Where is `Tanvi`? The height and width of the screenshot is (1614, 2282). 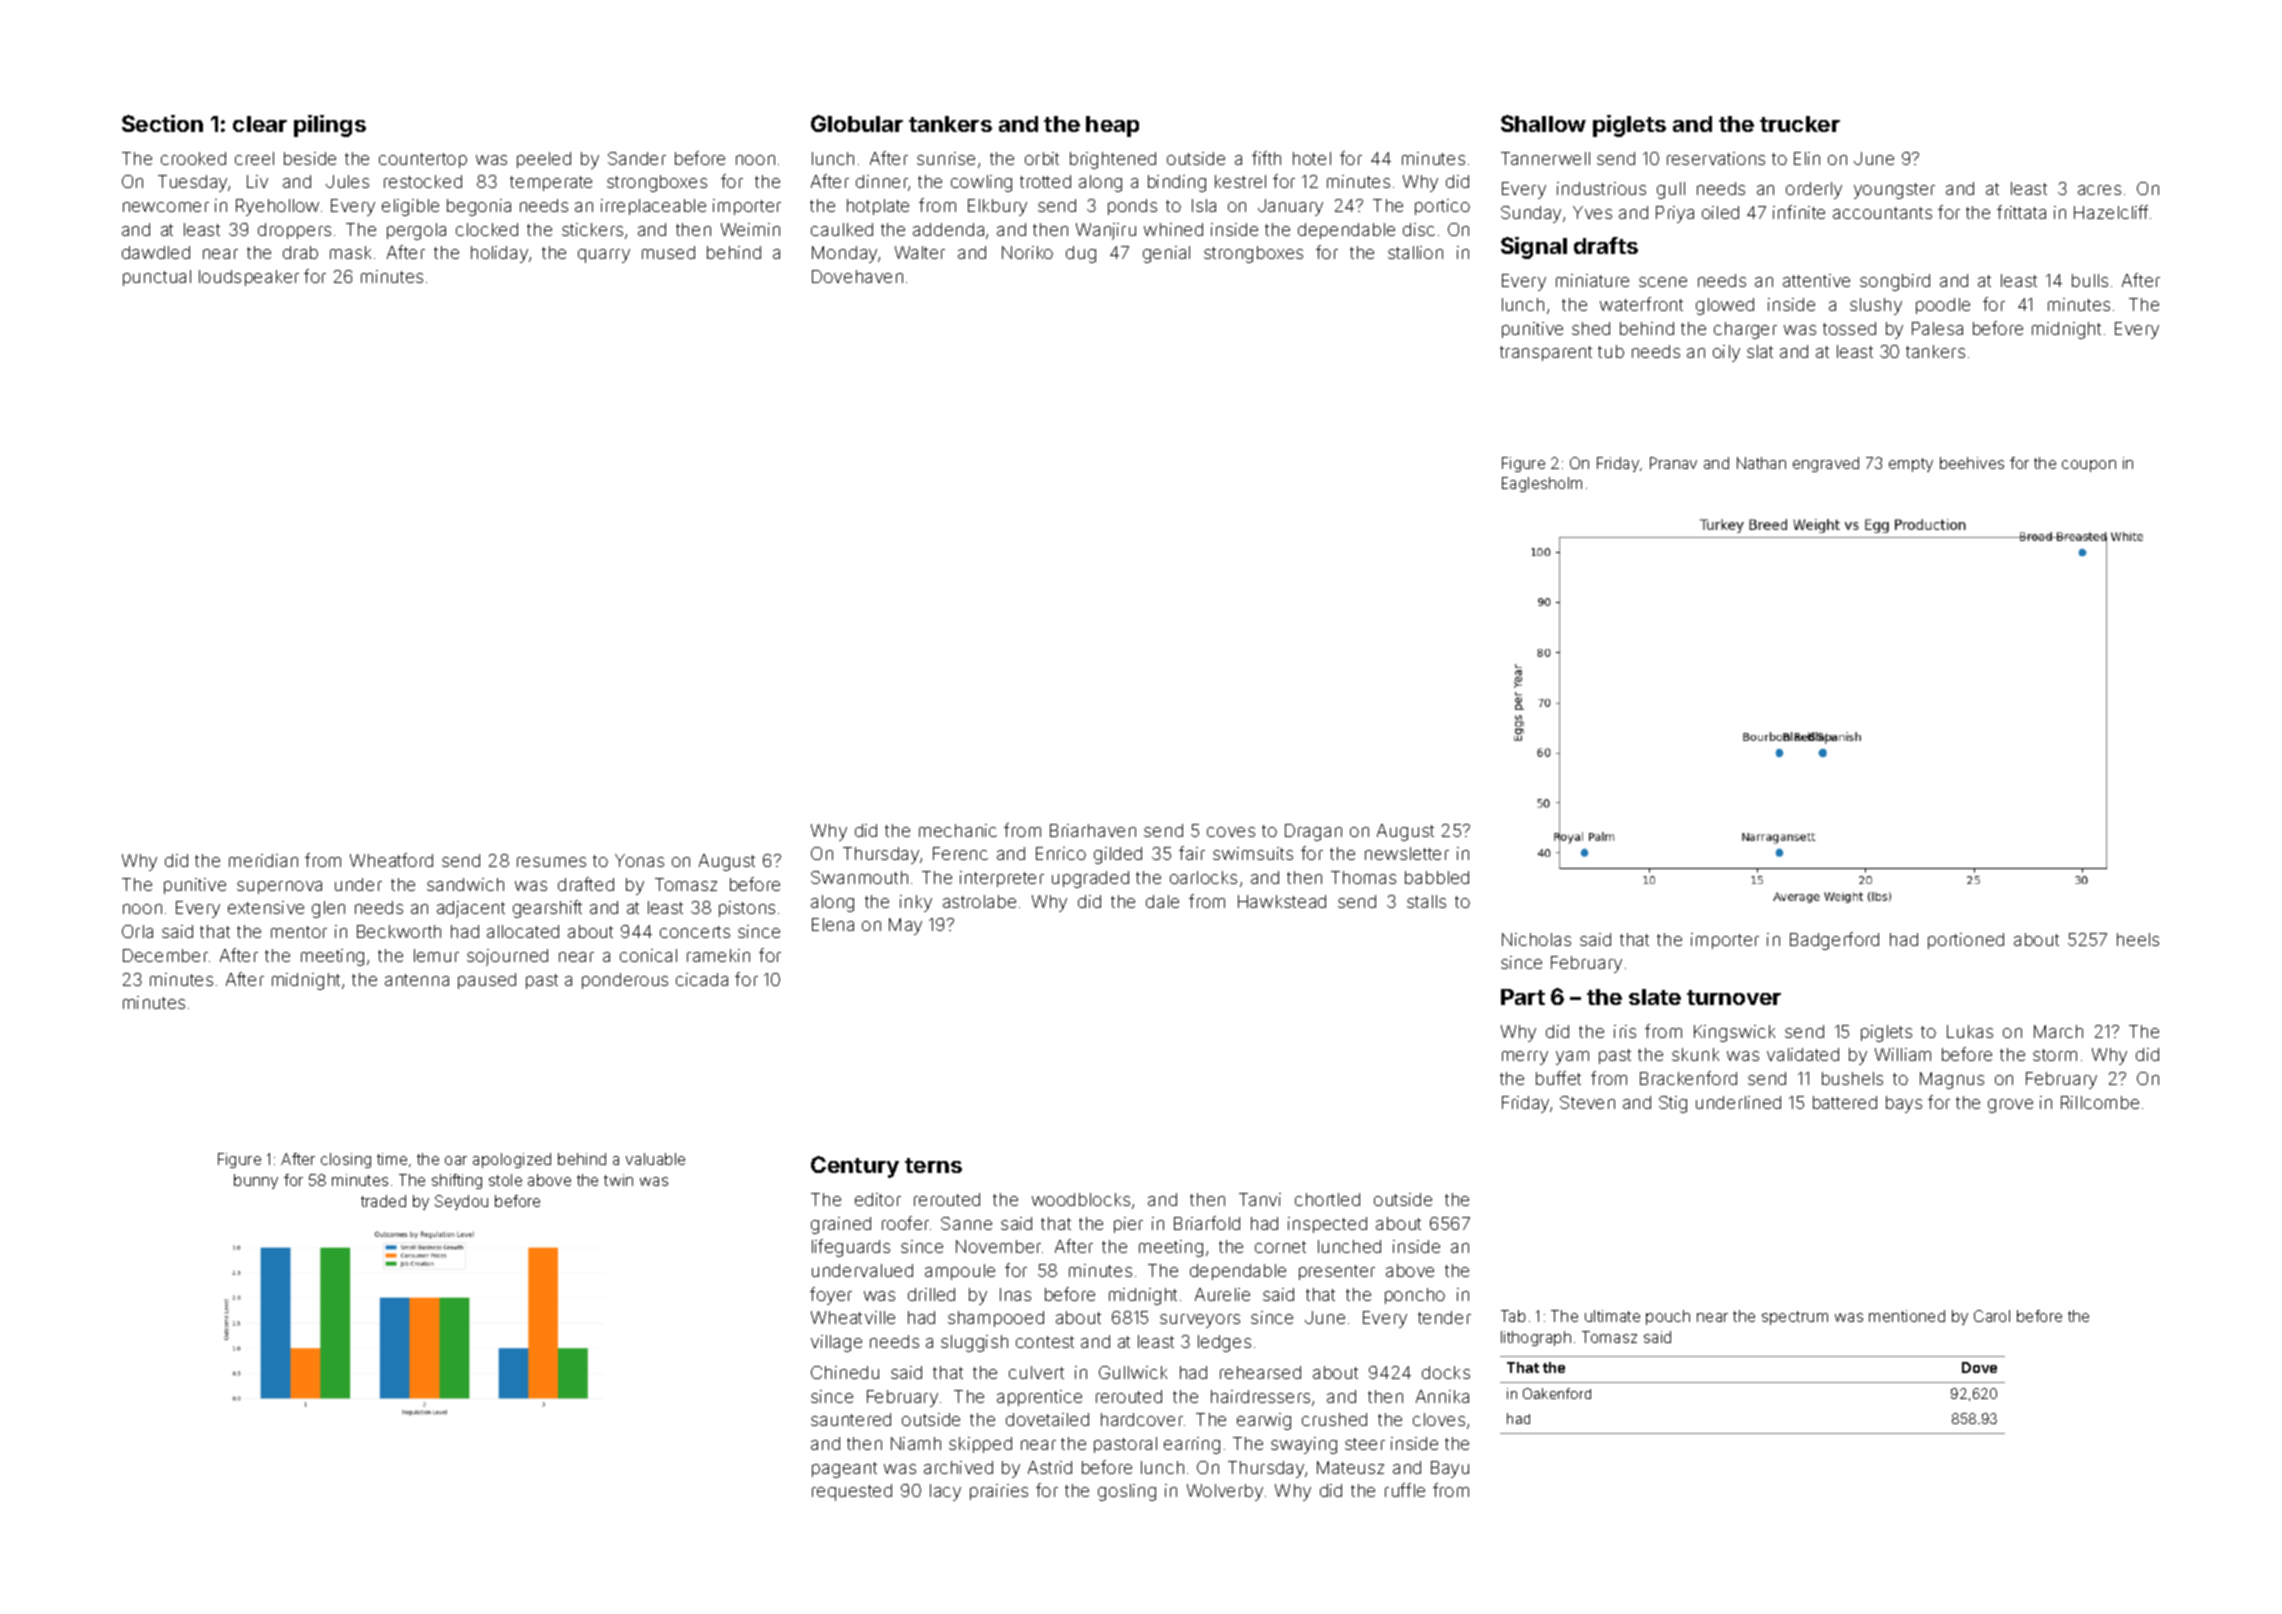
Tanvi is located at coordinates (1260, 1199).
